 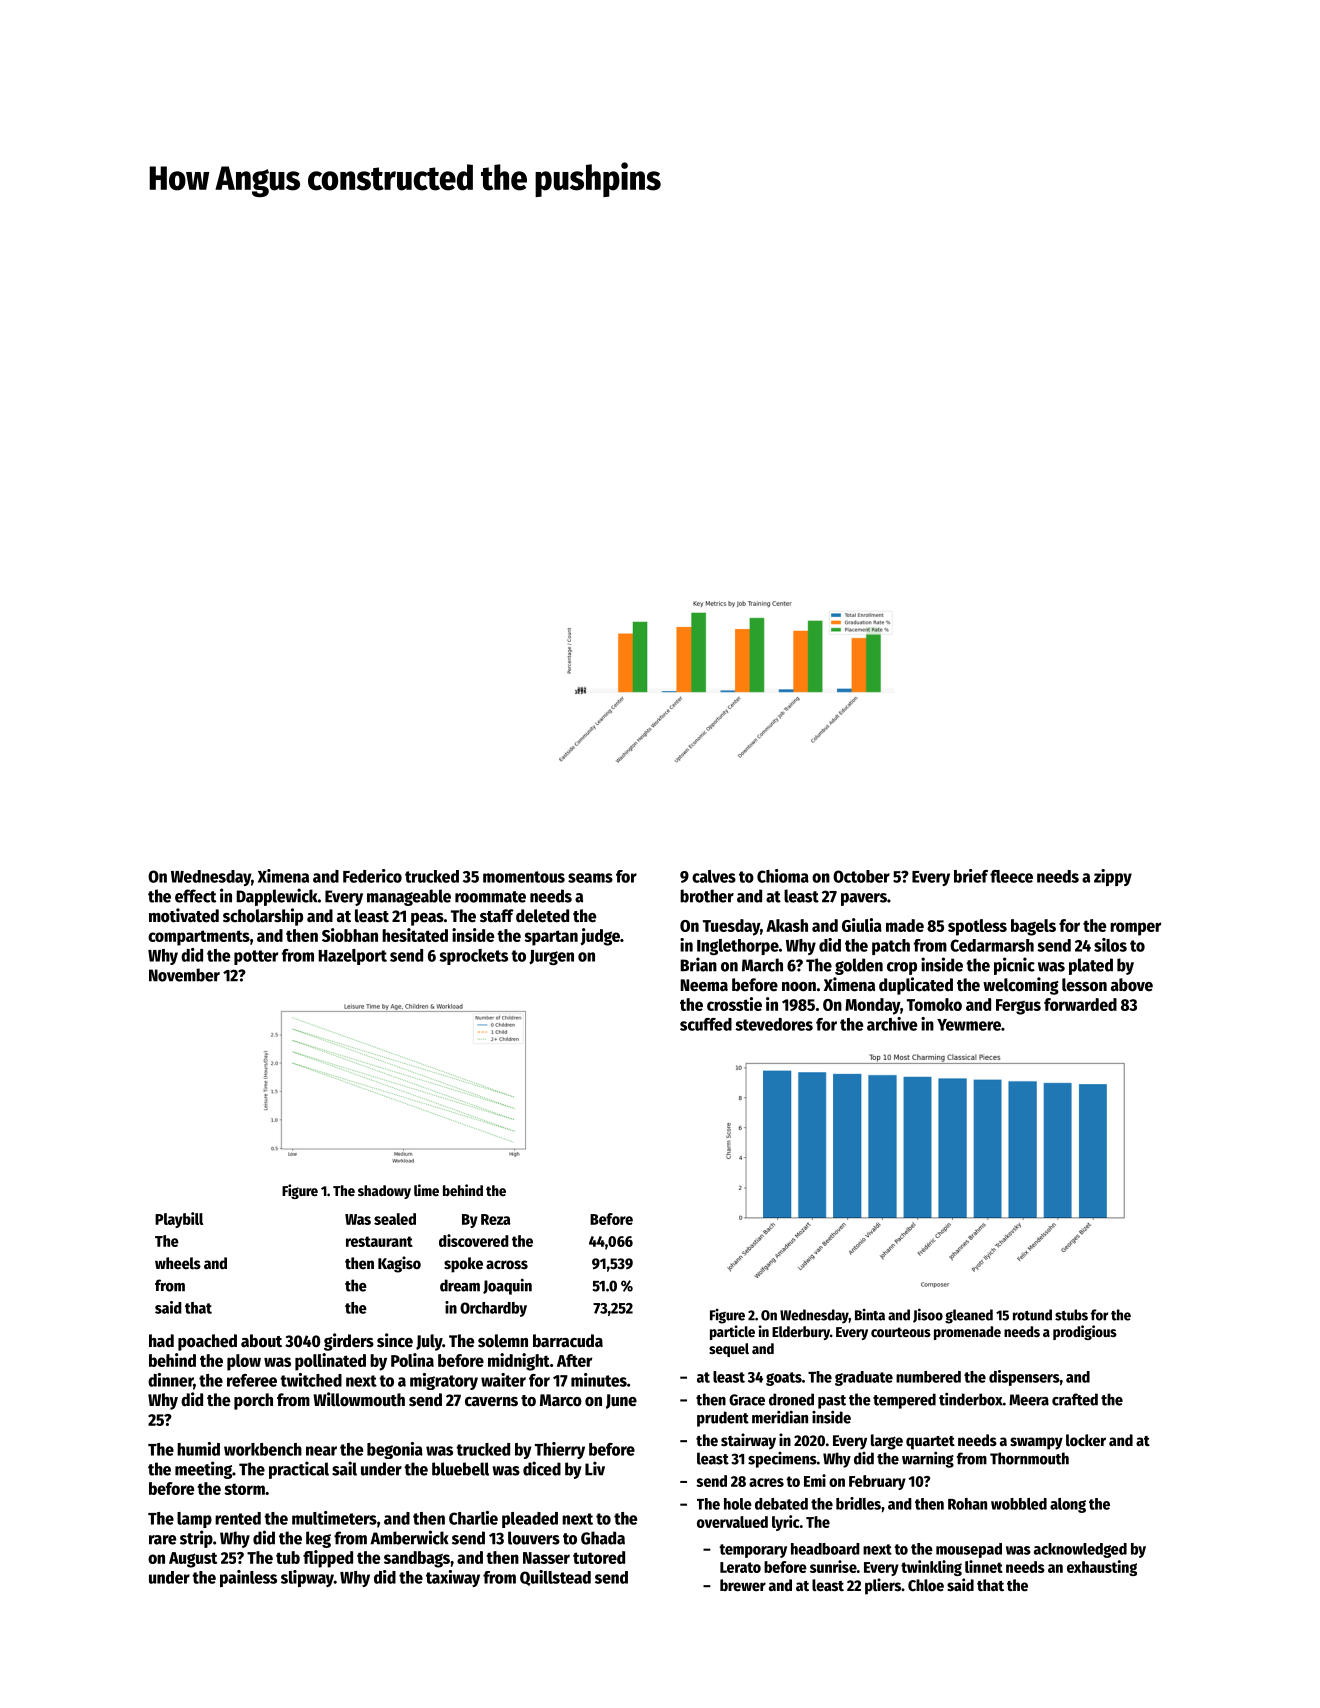 What do you see at coordinates (546, 1558) in the image?
I see `Nasser` at bounding box center [546, 1558].
